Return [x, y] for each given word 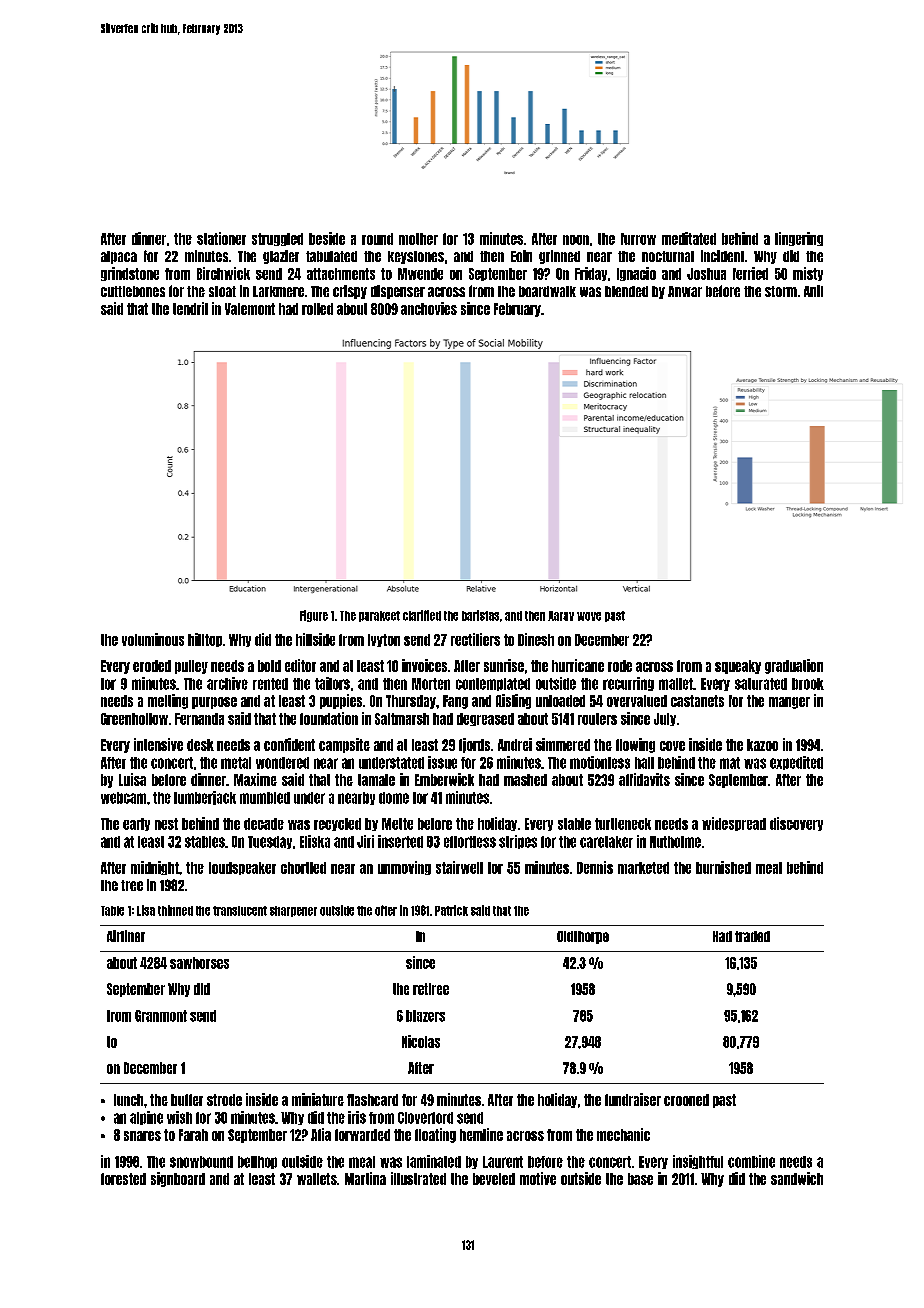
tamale [376, 780]
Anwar [685, 291]
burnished [723, 867]
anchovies [429, 308]
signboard [178, 1179]
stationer [221, 238]
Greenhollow [134, 719]
